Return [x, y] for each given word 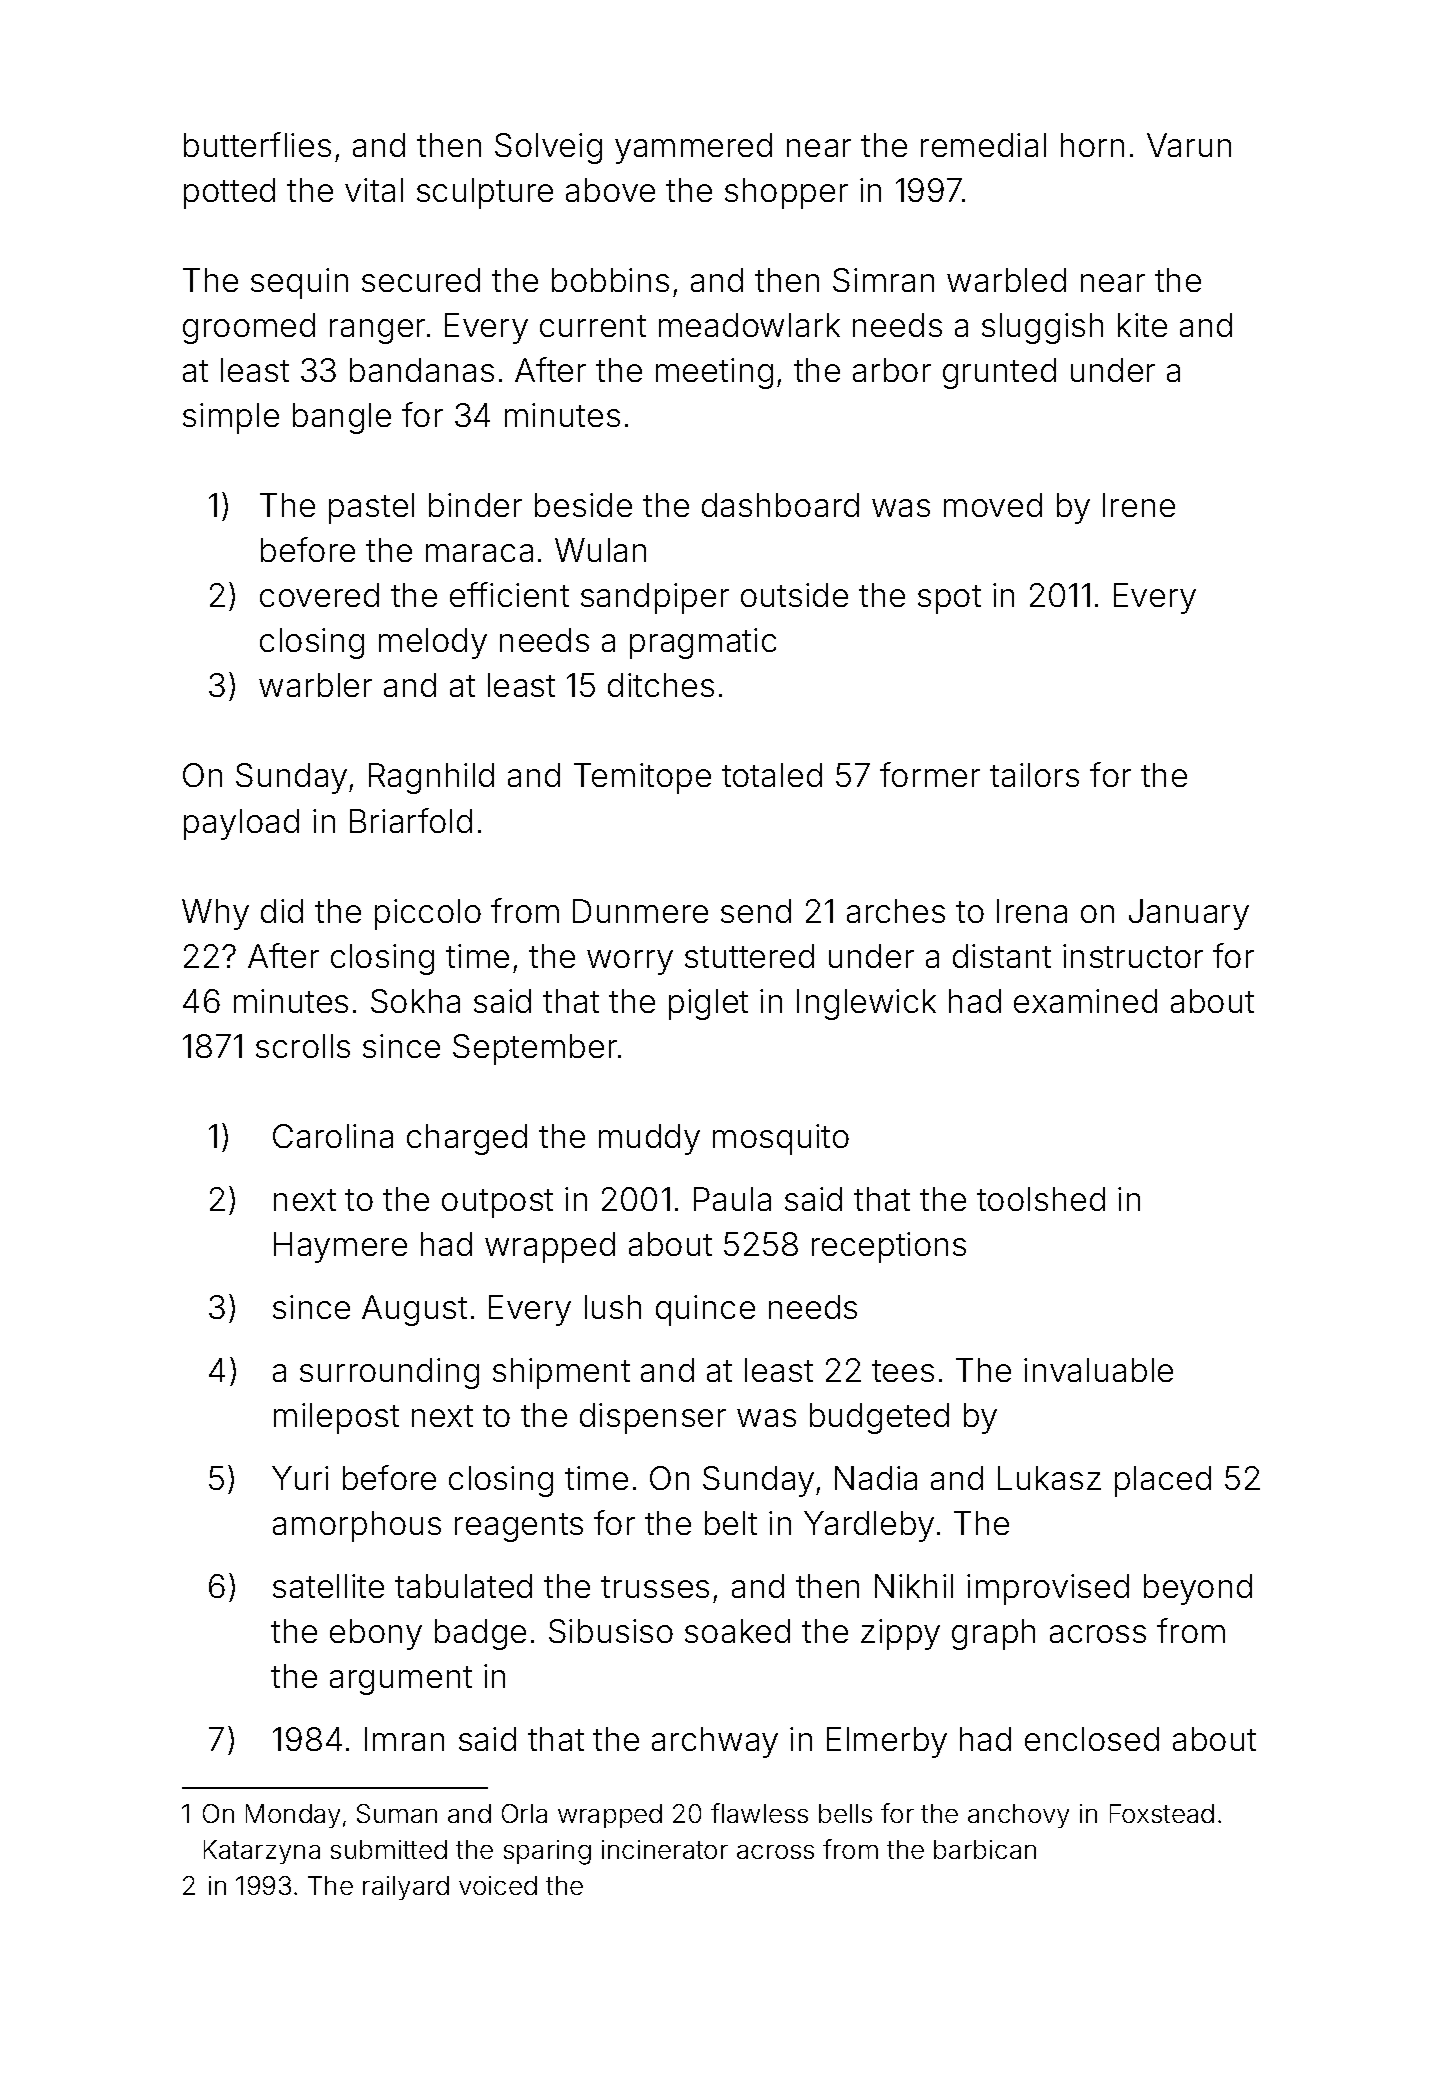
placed [1163, 1481]
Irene [1139, 505]
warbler [315, 685]
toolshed [1041, 1199]
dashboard [780, 505]
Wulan [600, 550]
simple [231, 418]
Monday [293, 1816]
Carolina [333, 1136]
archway [715, 1742]
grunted [999, 373]
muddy [649, 1139]
